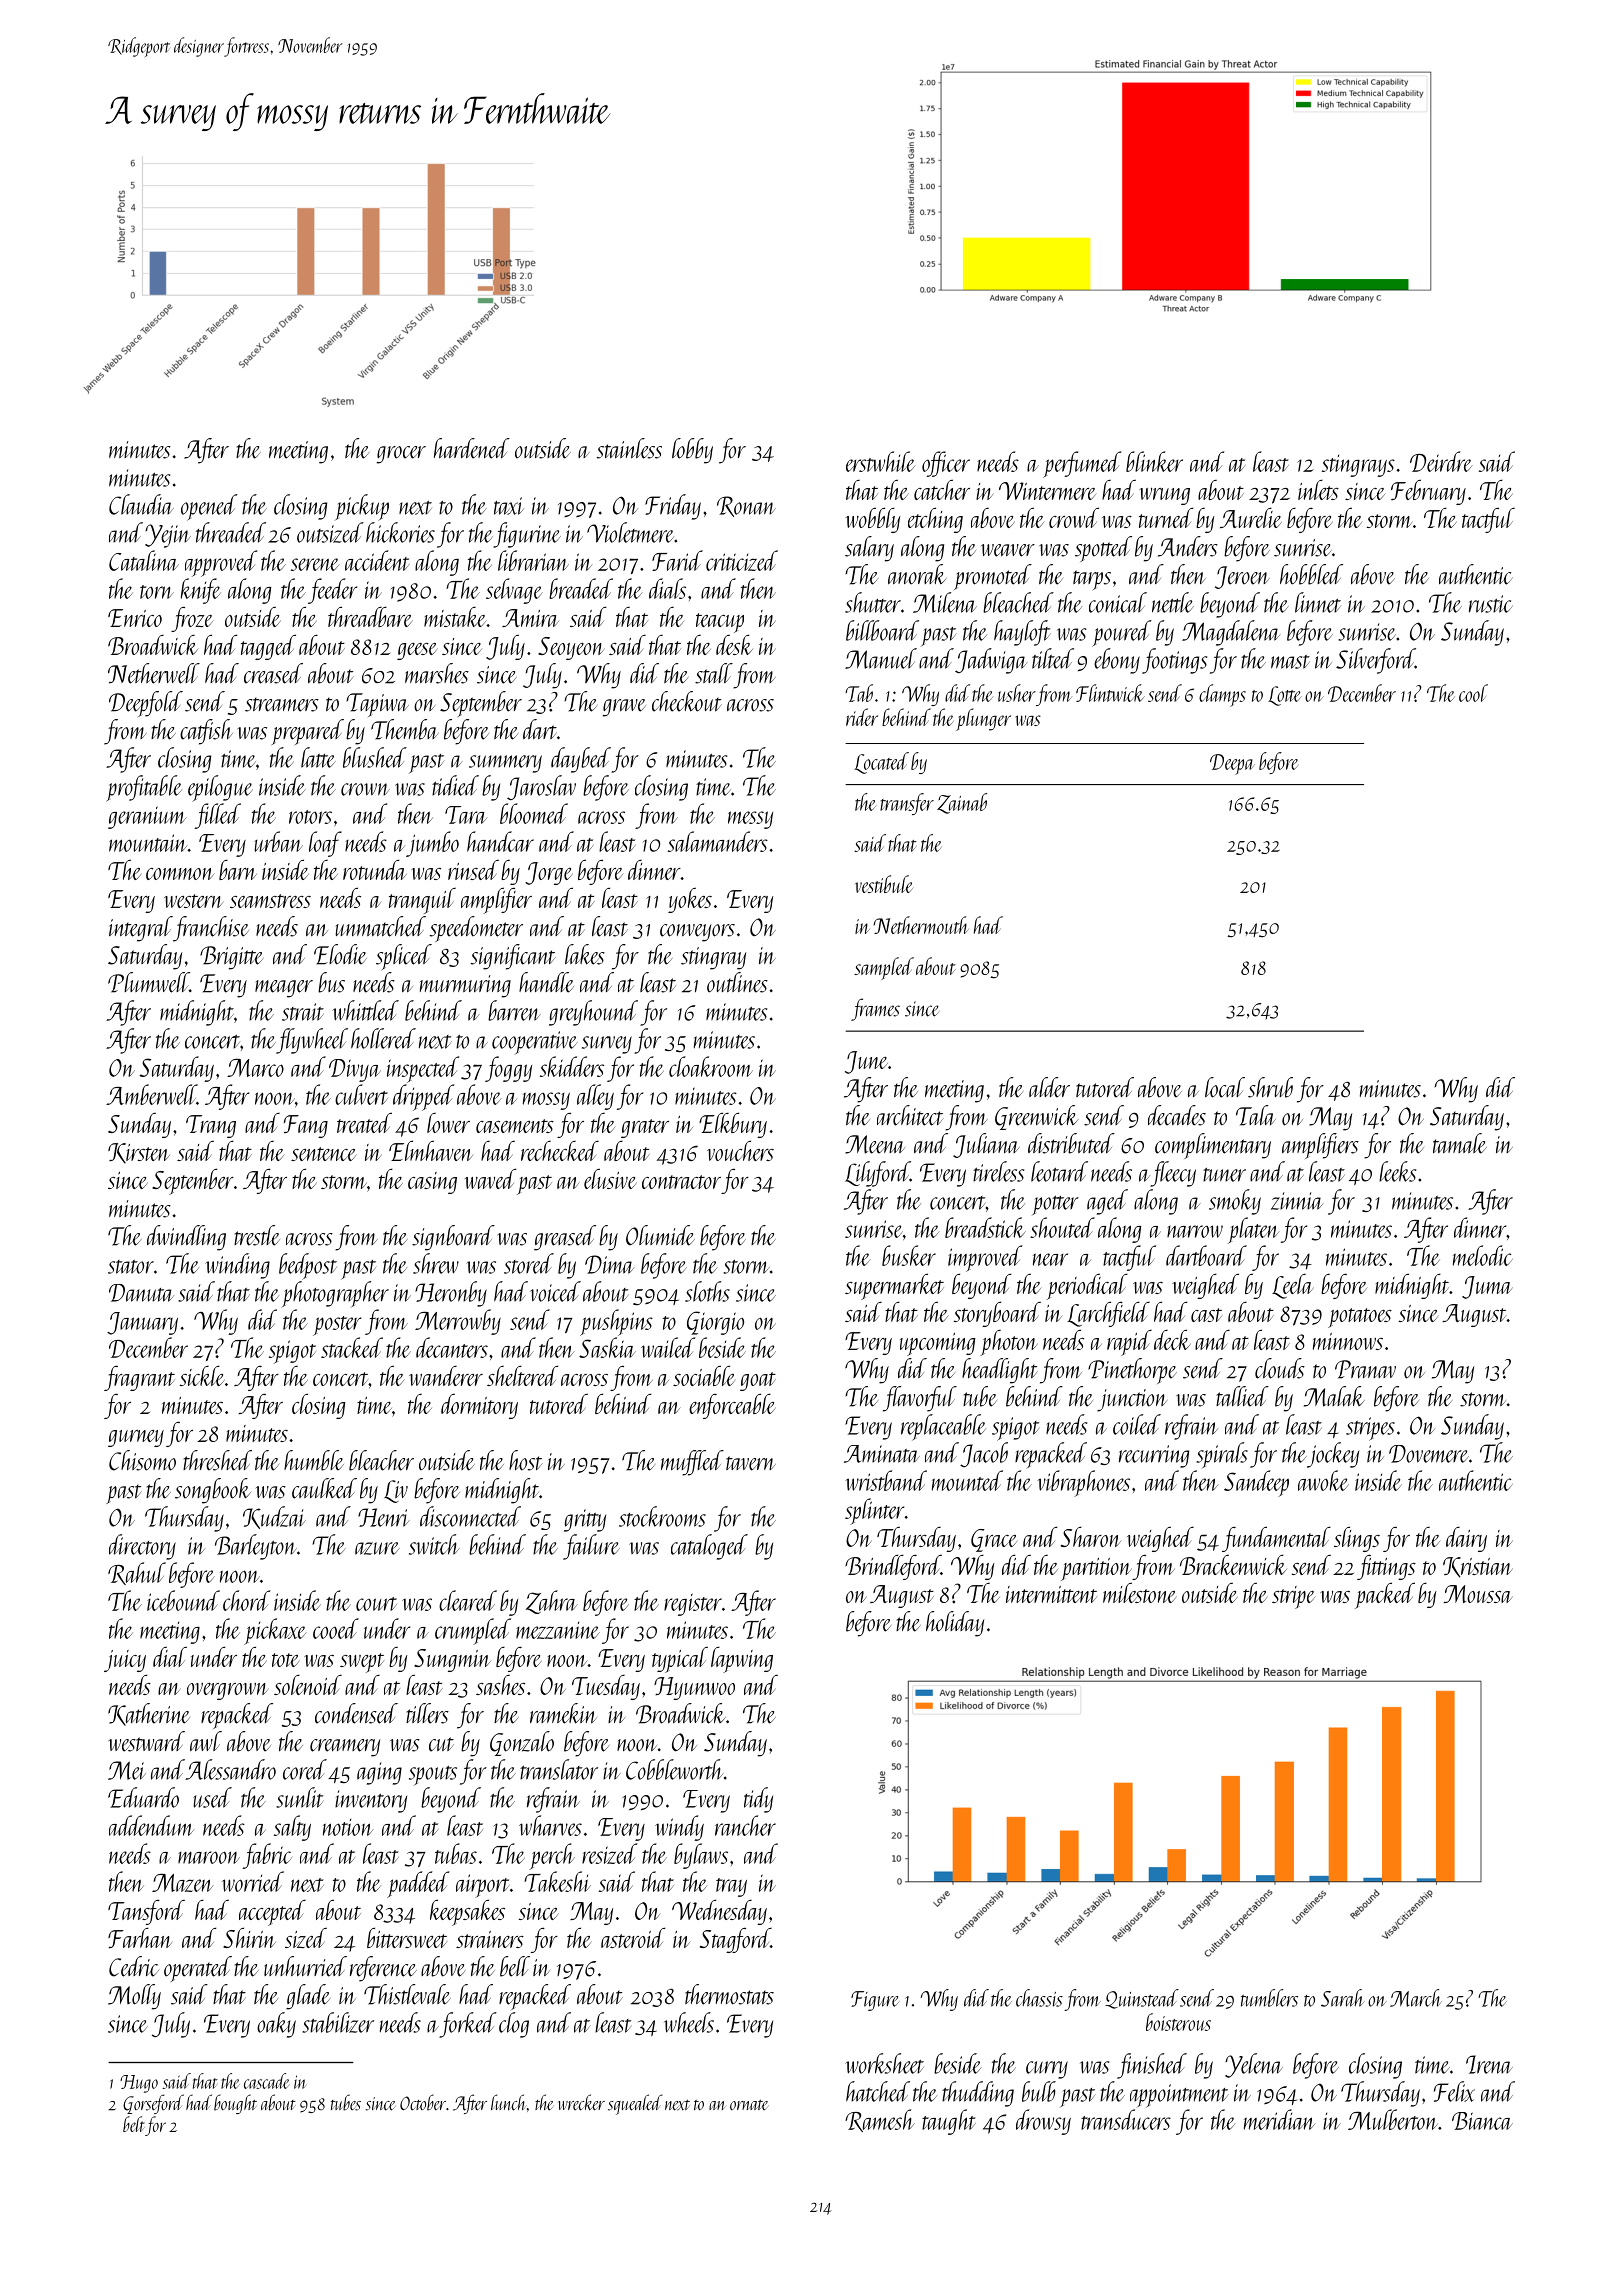 The image size is (1620, 2292). What do you see at coordinates (629, 448) in the page?
I see `stainless` at bounding box center [629, 448].
